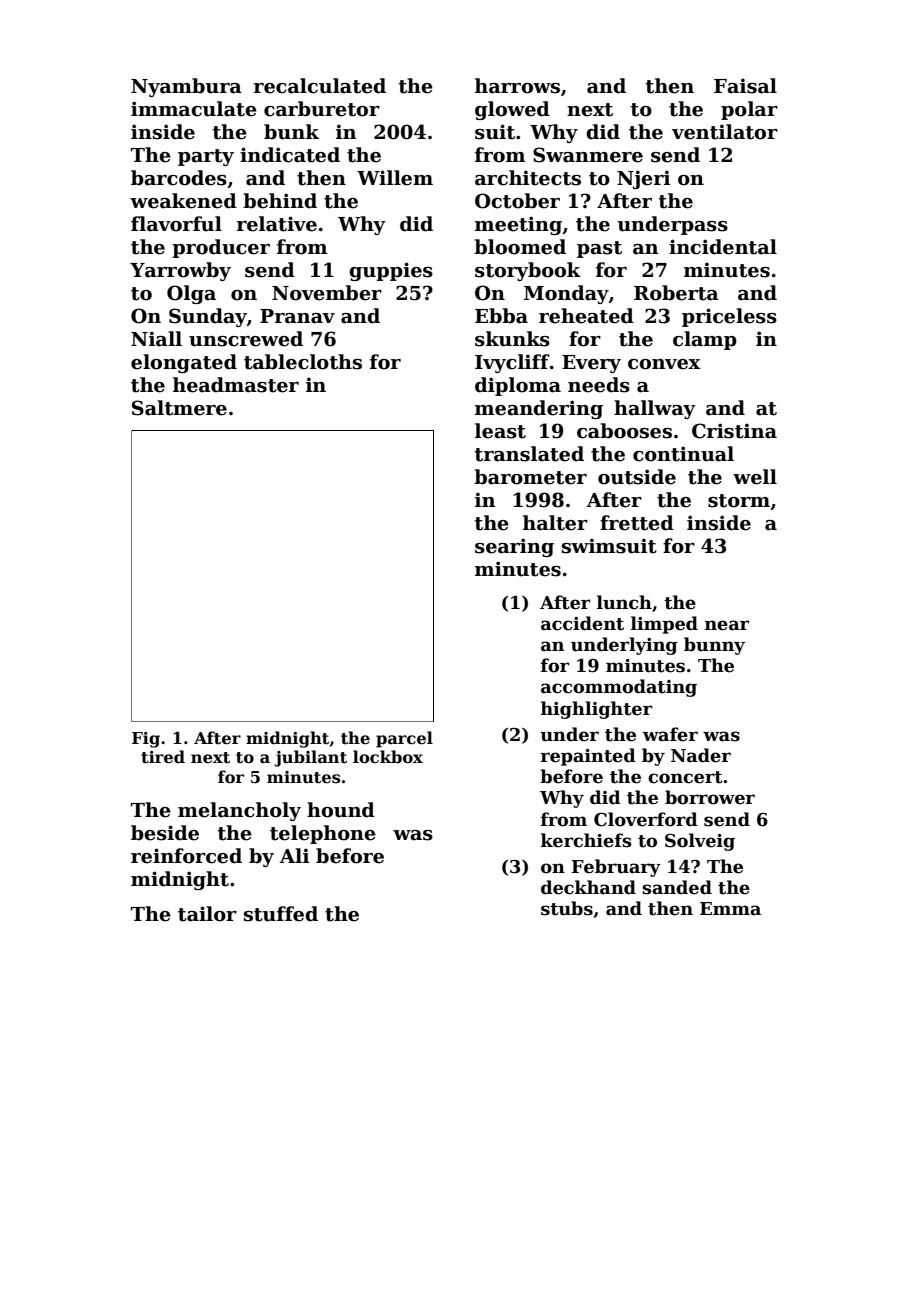  What do you see at coordinates (745, 86) in the image?
I see `Faisal` at bounding box center [745, 86].
